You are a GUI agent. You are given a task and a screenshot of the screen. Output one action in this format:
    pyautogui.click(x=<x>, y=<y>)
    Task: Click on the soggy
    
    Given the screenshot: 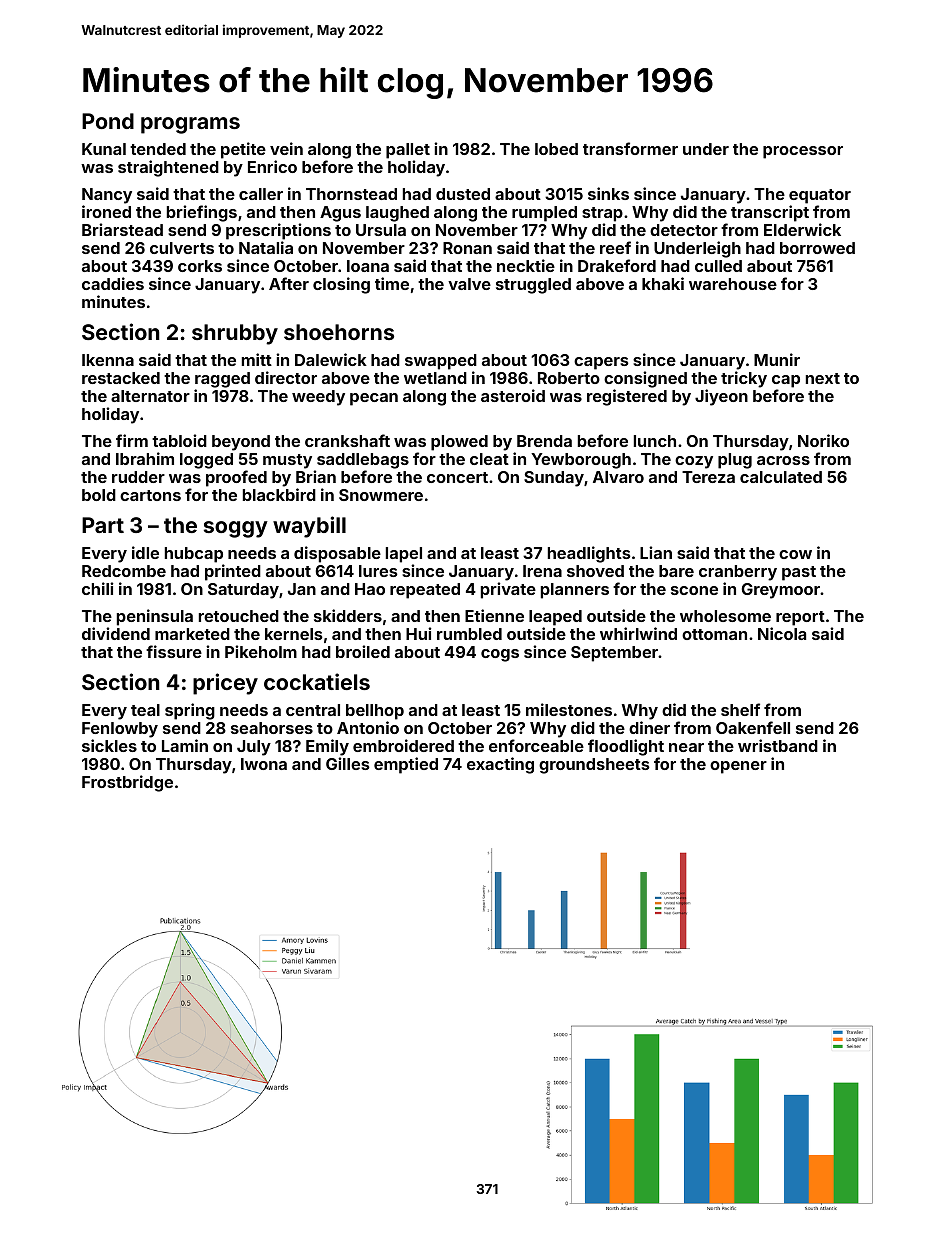 What is the action you would take?
    pyautogui.click(x=236, y=529)
